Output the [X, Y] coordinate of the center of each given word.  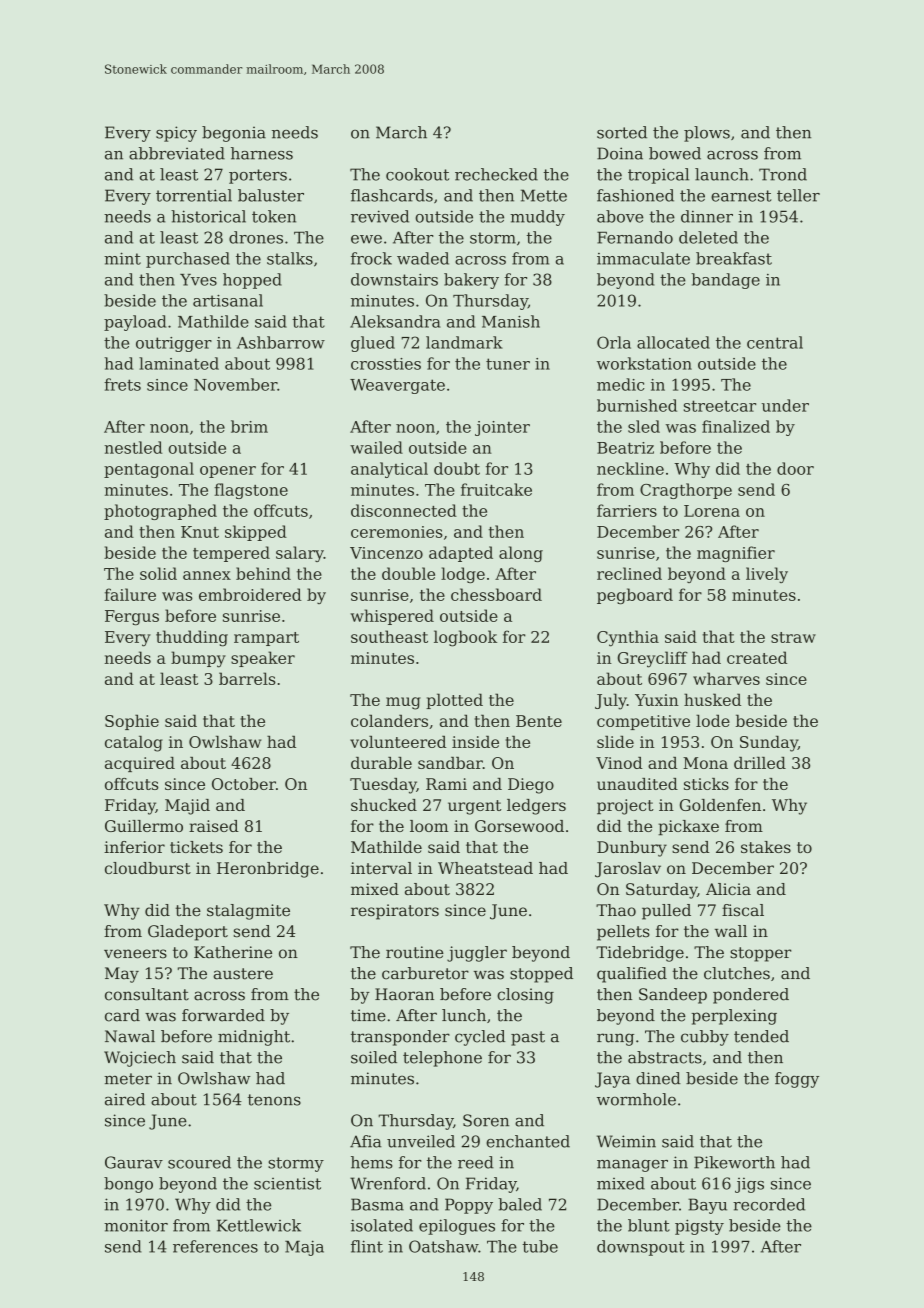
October [244, 784]
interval [381, 868]
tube [540, 1246]
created [757, 657]
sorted [622, 132]
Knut [200, 532]
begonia [234, 134]
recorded [769, 1204]
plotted [454, 701]
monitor [136, 1225]
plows [707, 134]
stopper [760, 954]
